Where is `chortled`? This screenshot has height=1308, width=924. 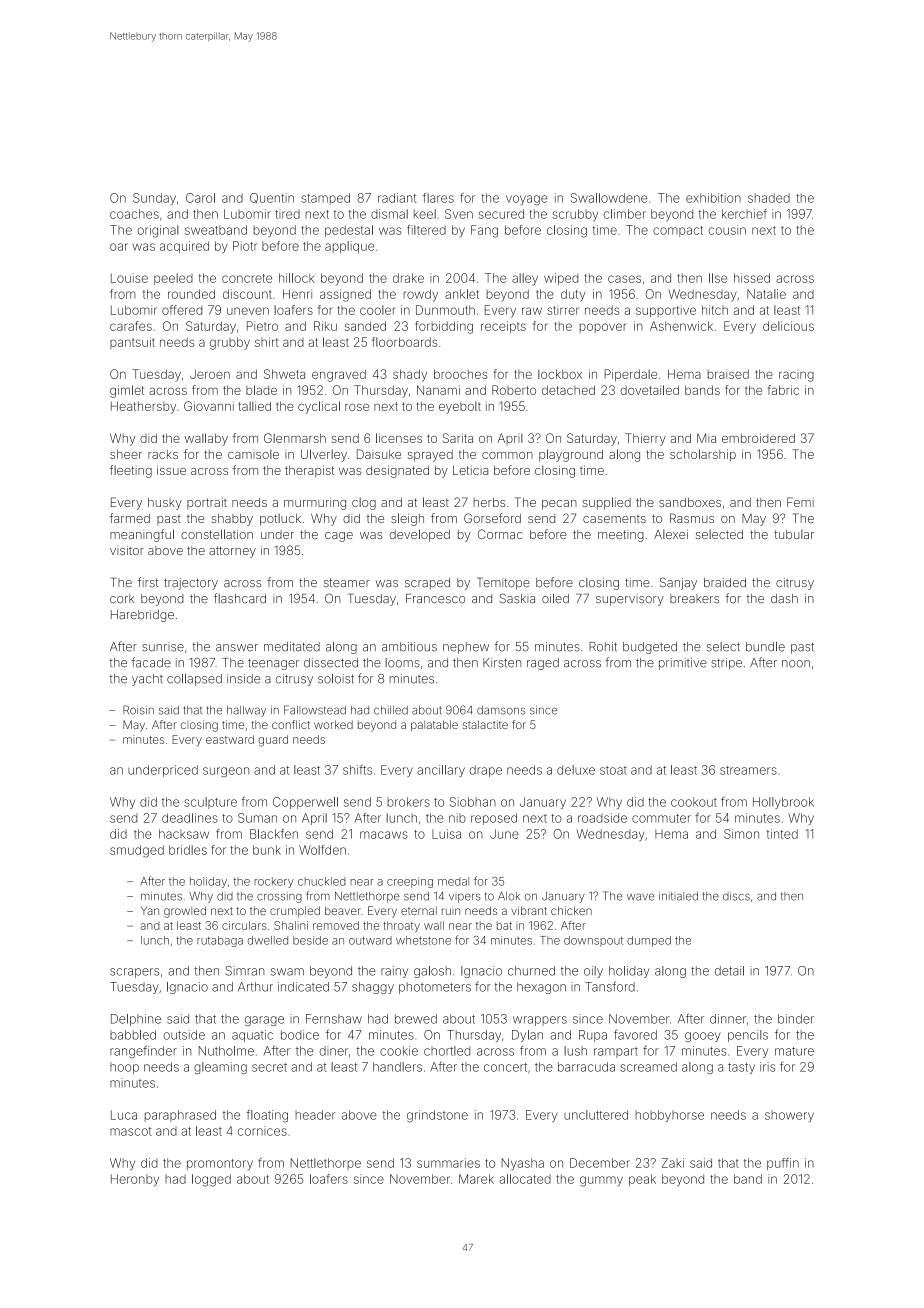 chortled is located at coordinates (447, 1051).
